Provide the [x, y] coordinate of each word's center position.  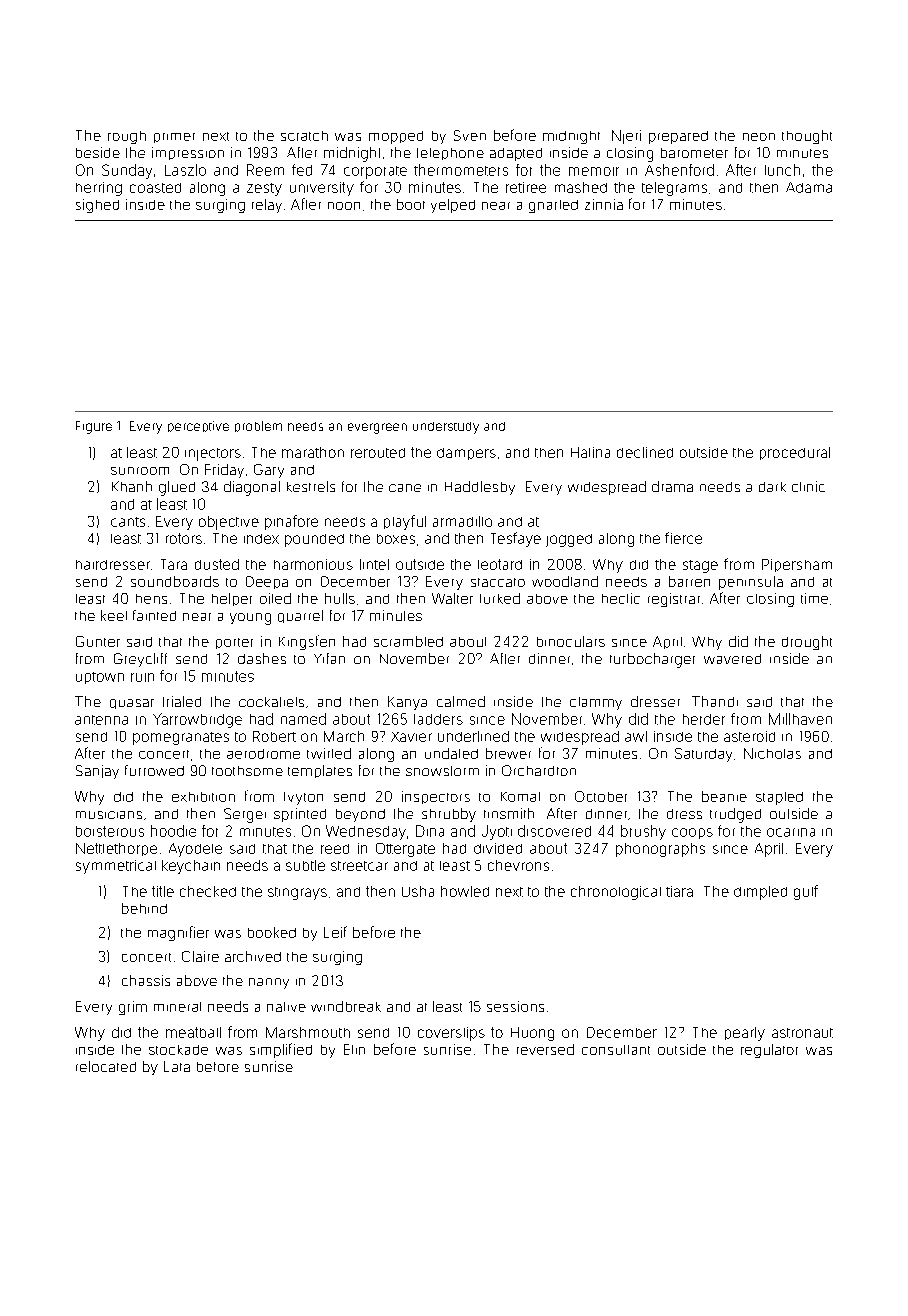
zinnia [604, 204]
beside [98, 152]
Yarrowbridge [197, 720]
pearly [745, 1034]
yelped [453, 206]
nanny [269, 983]
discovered [554, 831]
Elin [354, 1049]
